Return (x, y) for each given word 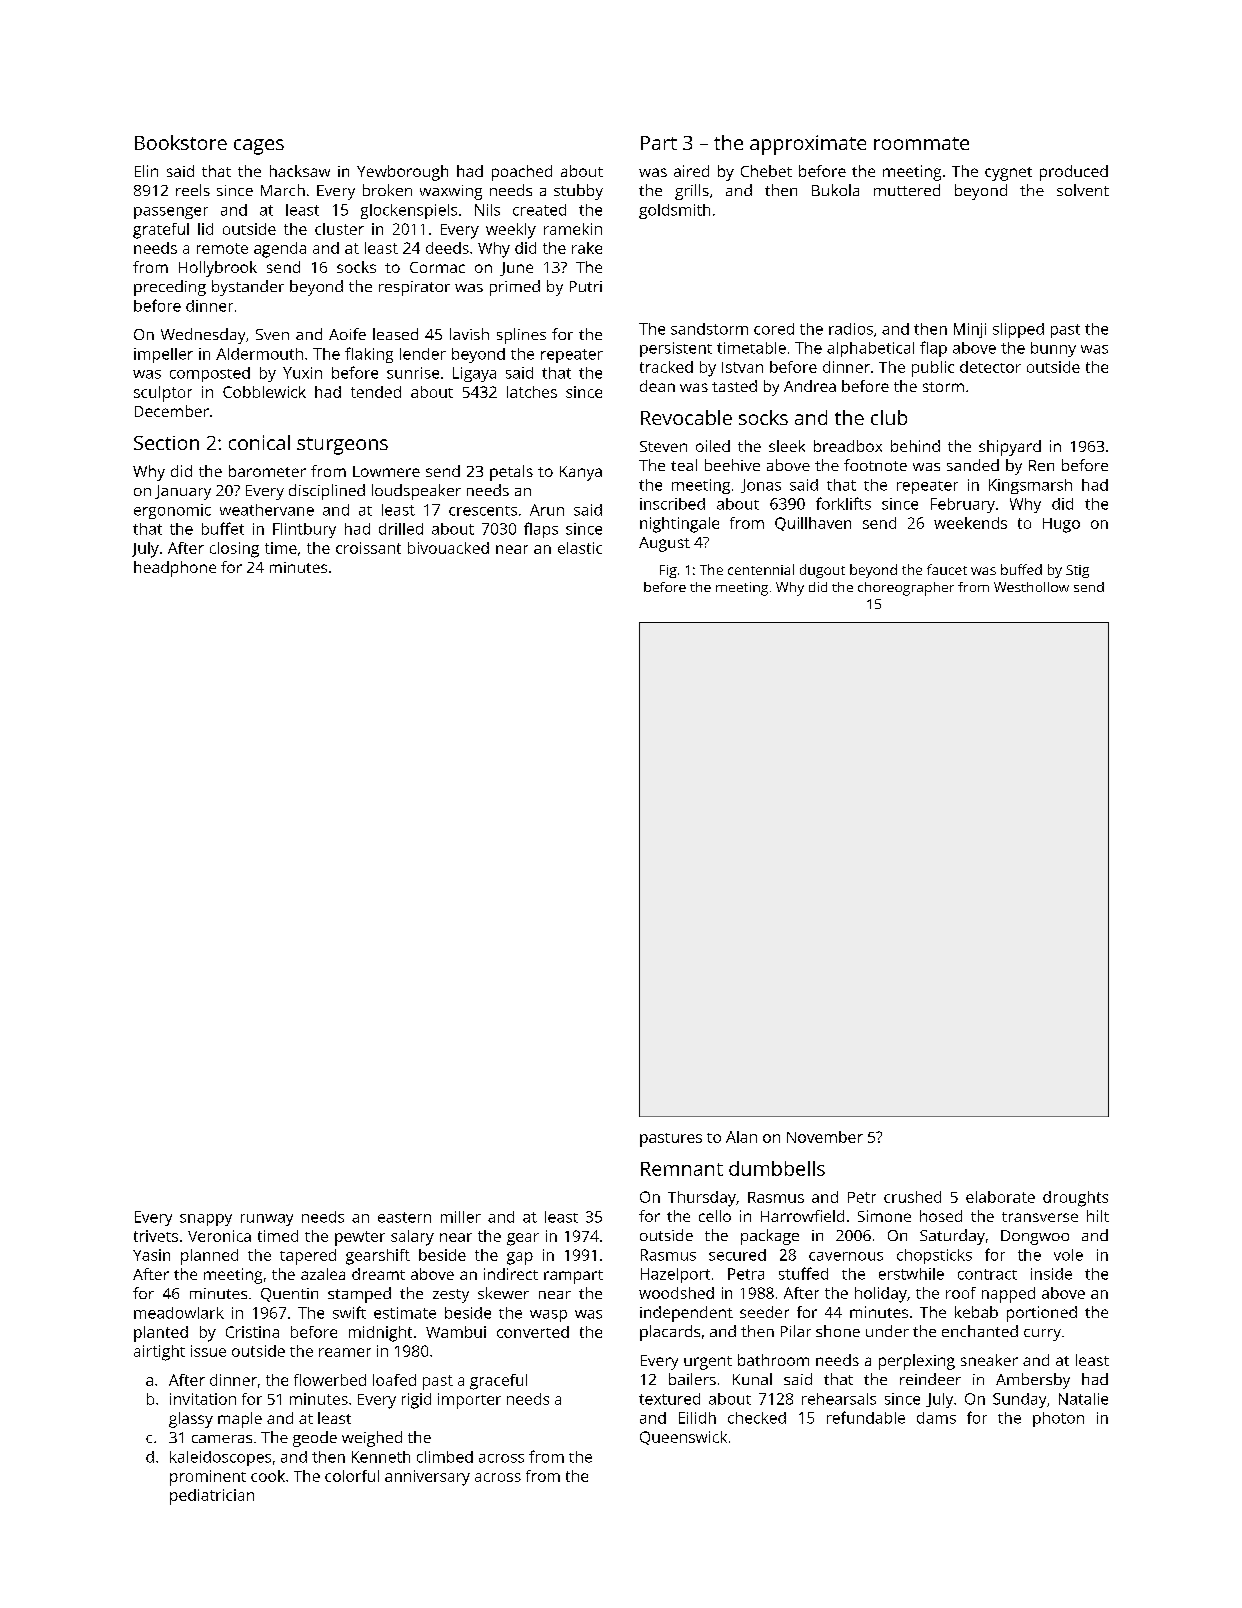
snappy (206, 1220)
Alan (741, 1137)
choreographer (906, 589)
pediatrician (212, 1497)
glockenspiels (409, 211)
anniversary (427, 1478)
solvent (1083, 190)
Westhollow (1031, 587)
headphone (175, 569)
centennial (761, 569)
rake (587, 248)
